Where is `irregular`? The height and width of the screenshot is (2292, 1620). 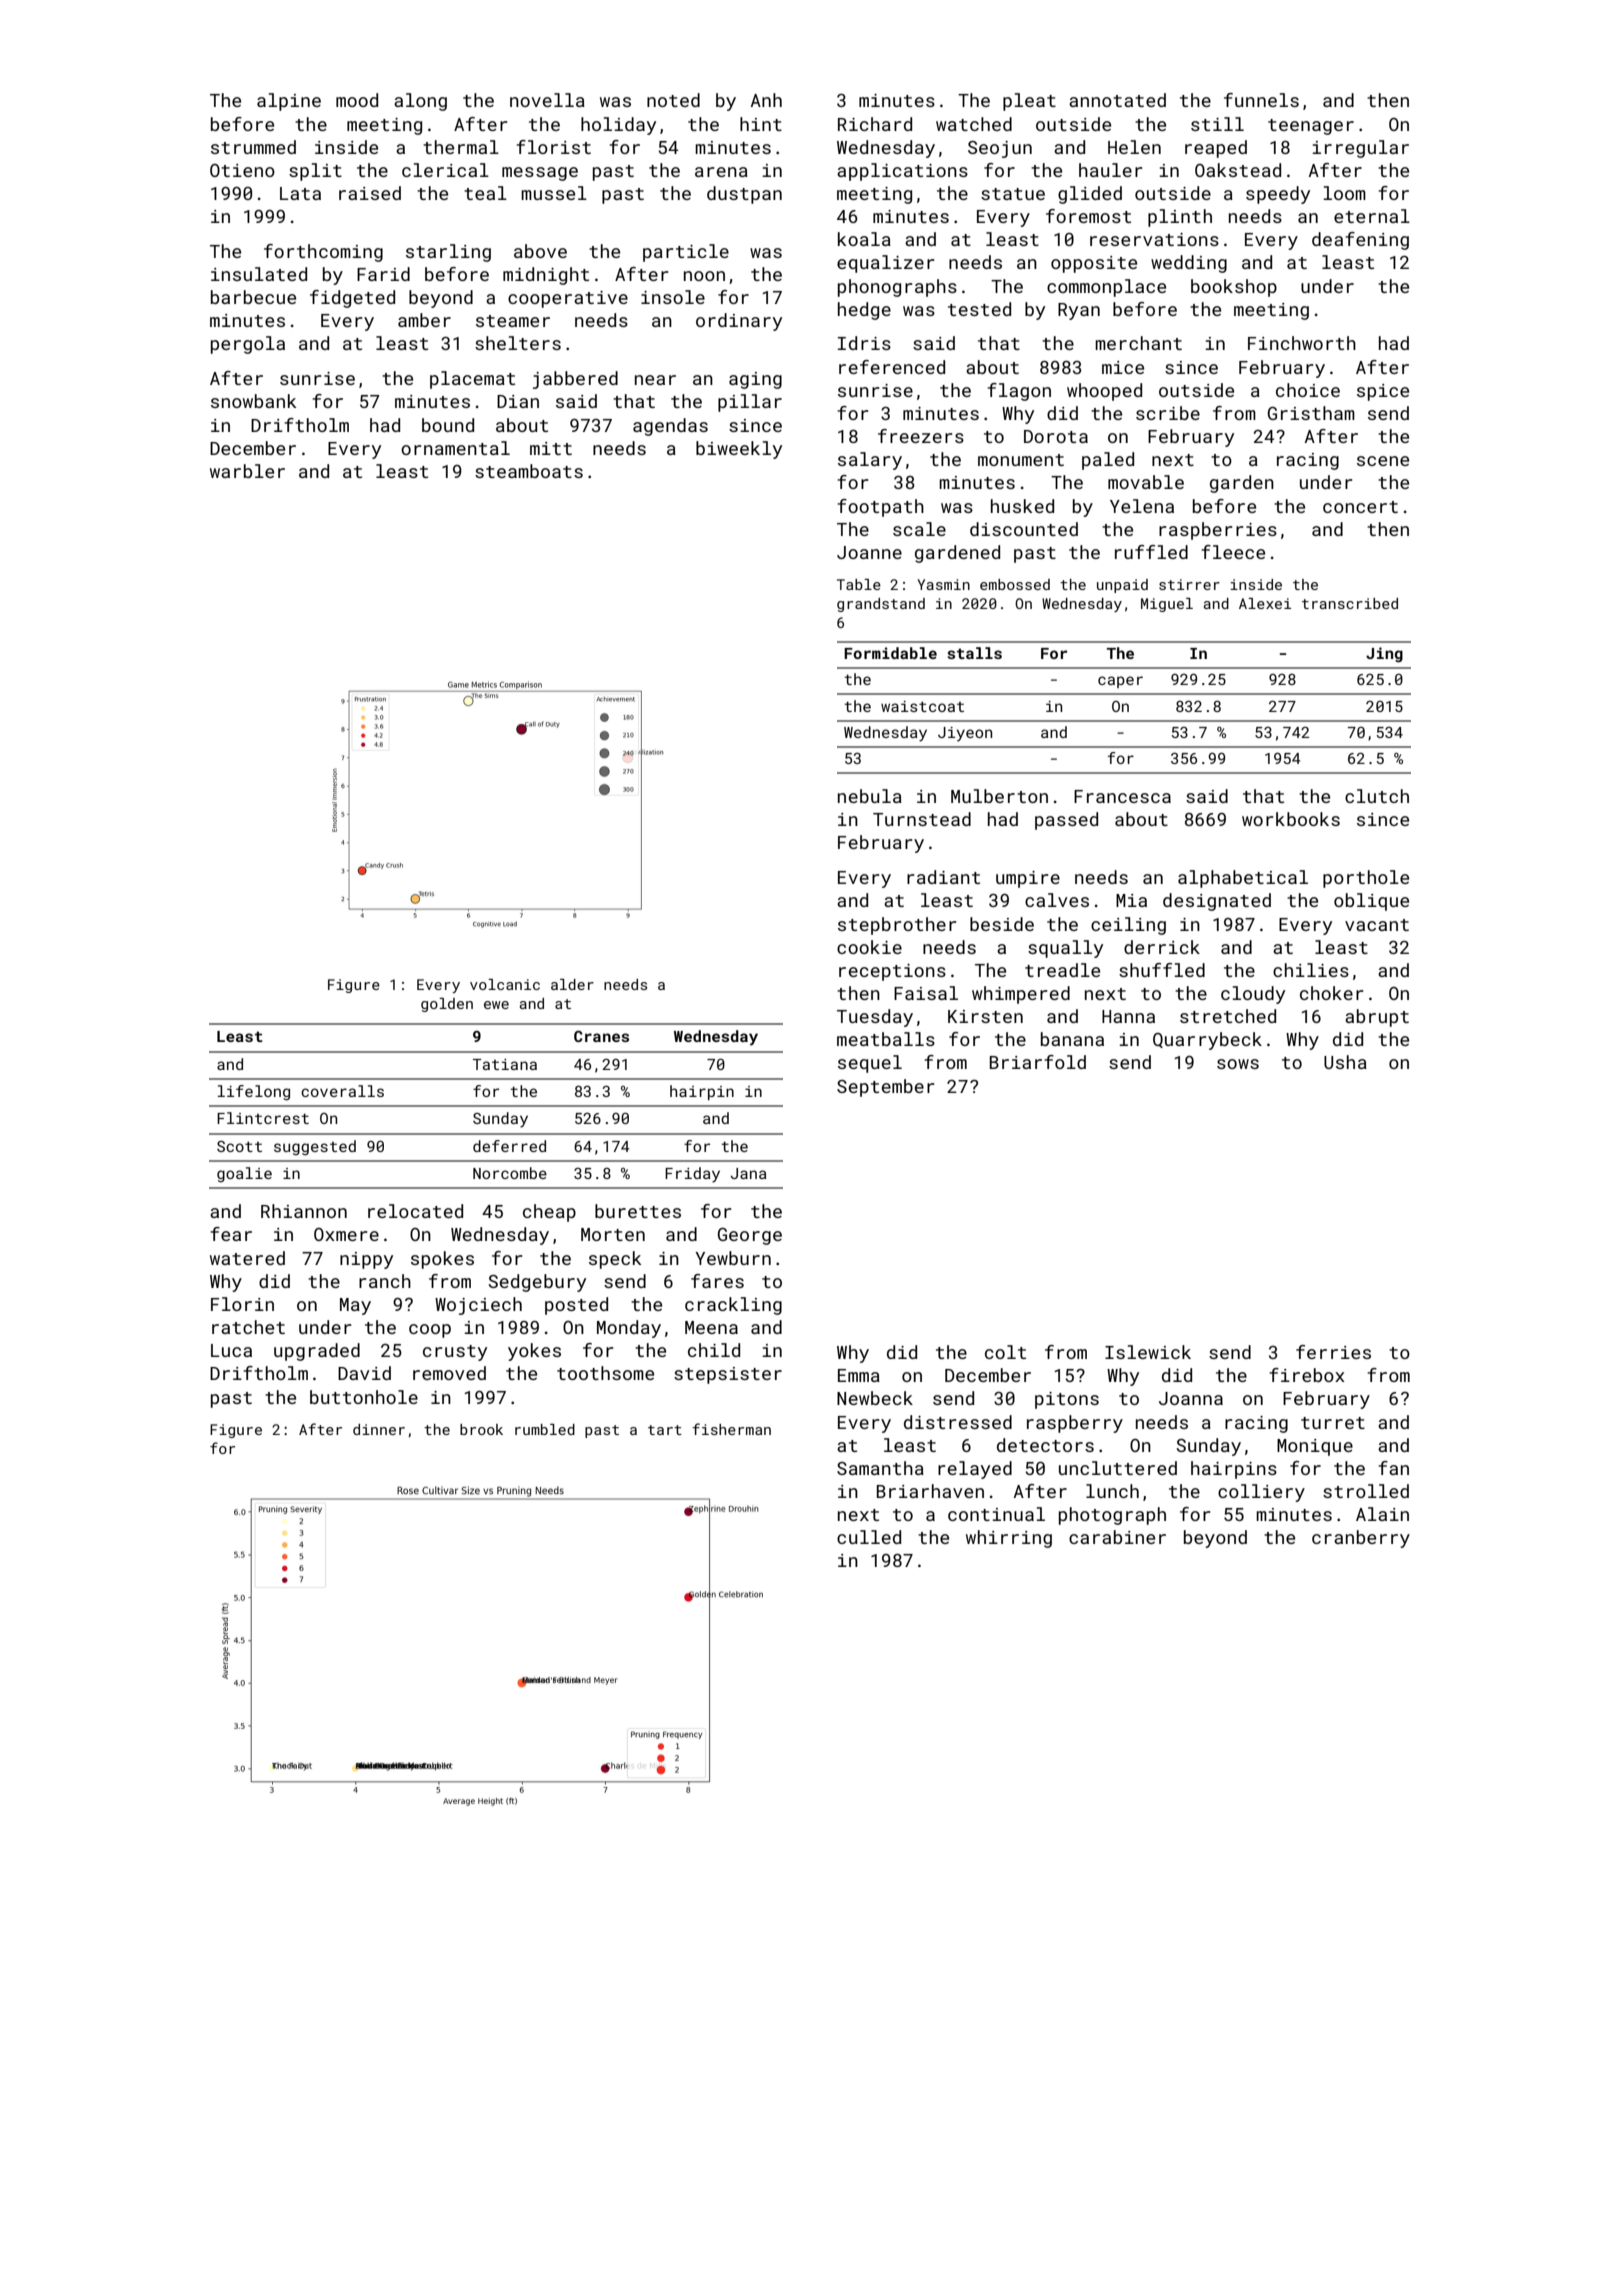
irregular is located at coordinates (1360, 149).
